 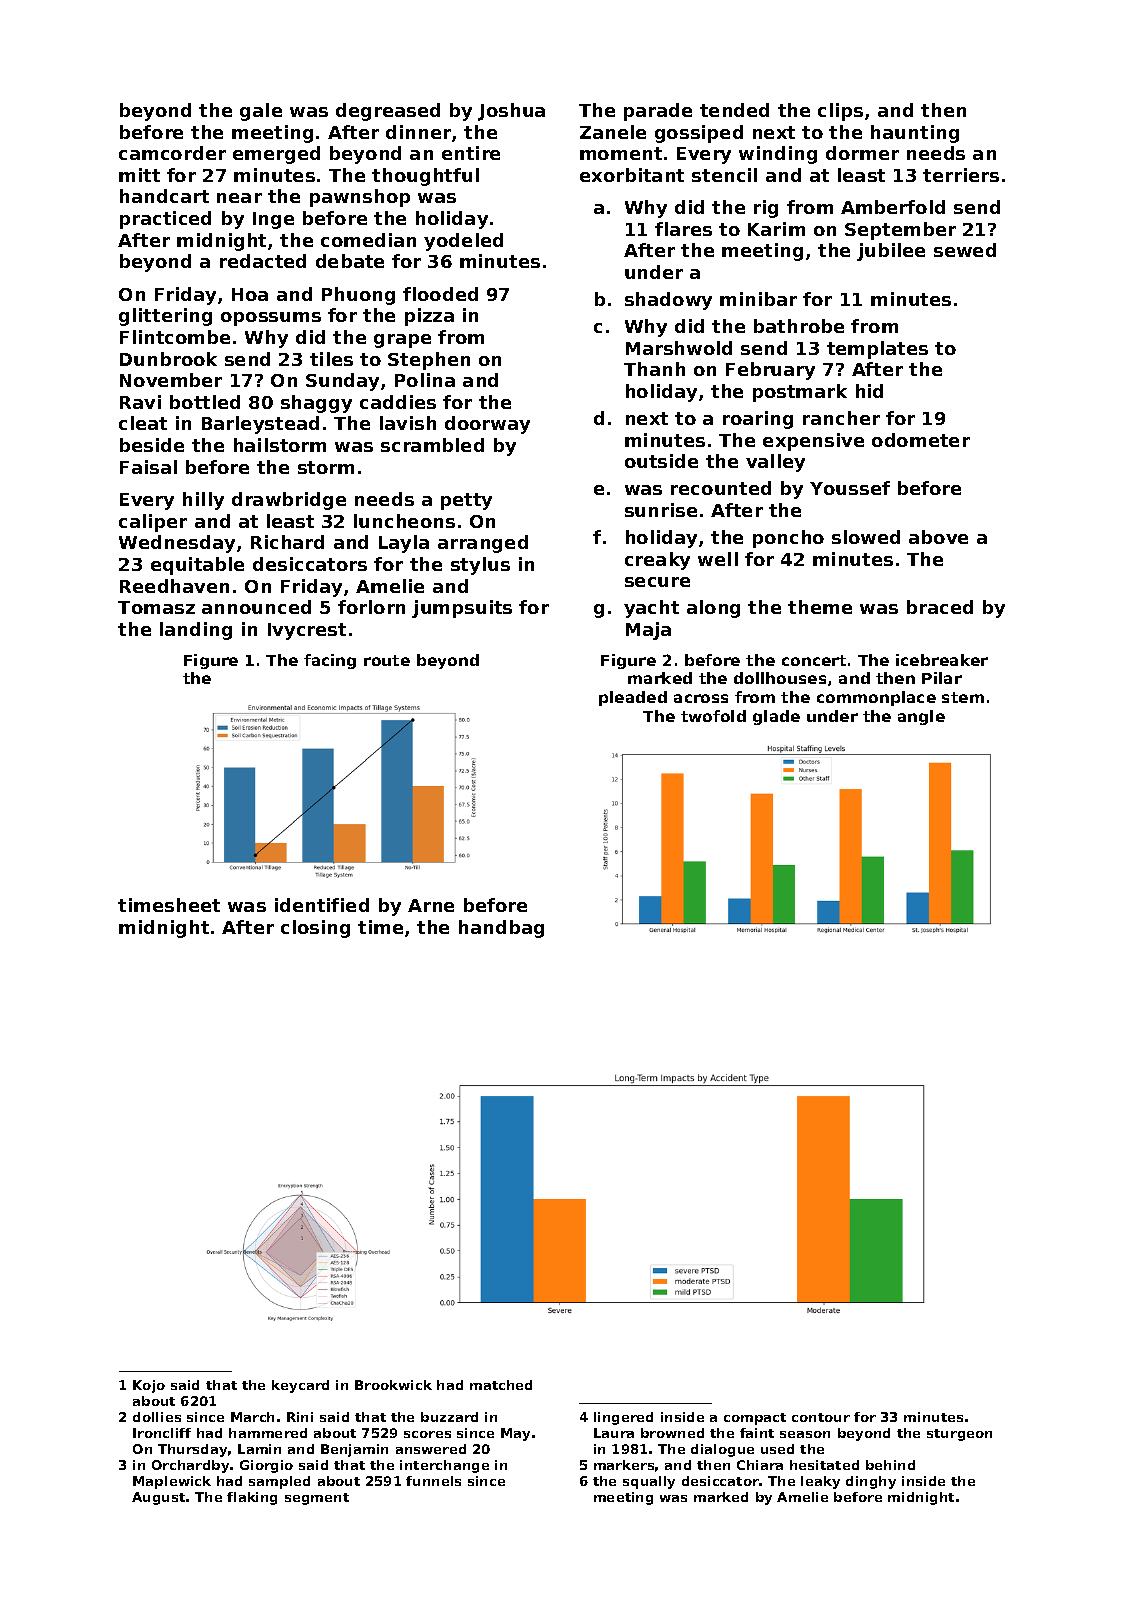 I want to click on handbag, so click(x=501, y=929).
